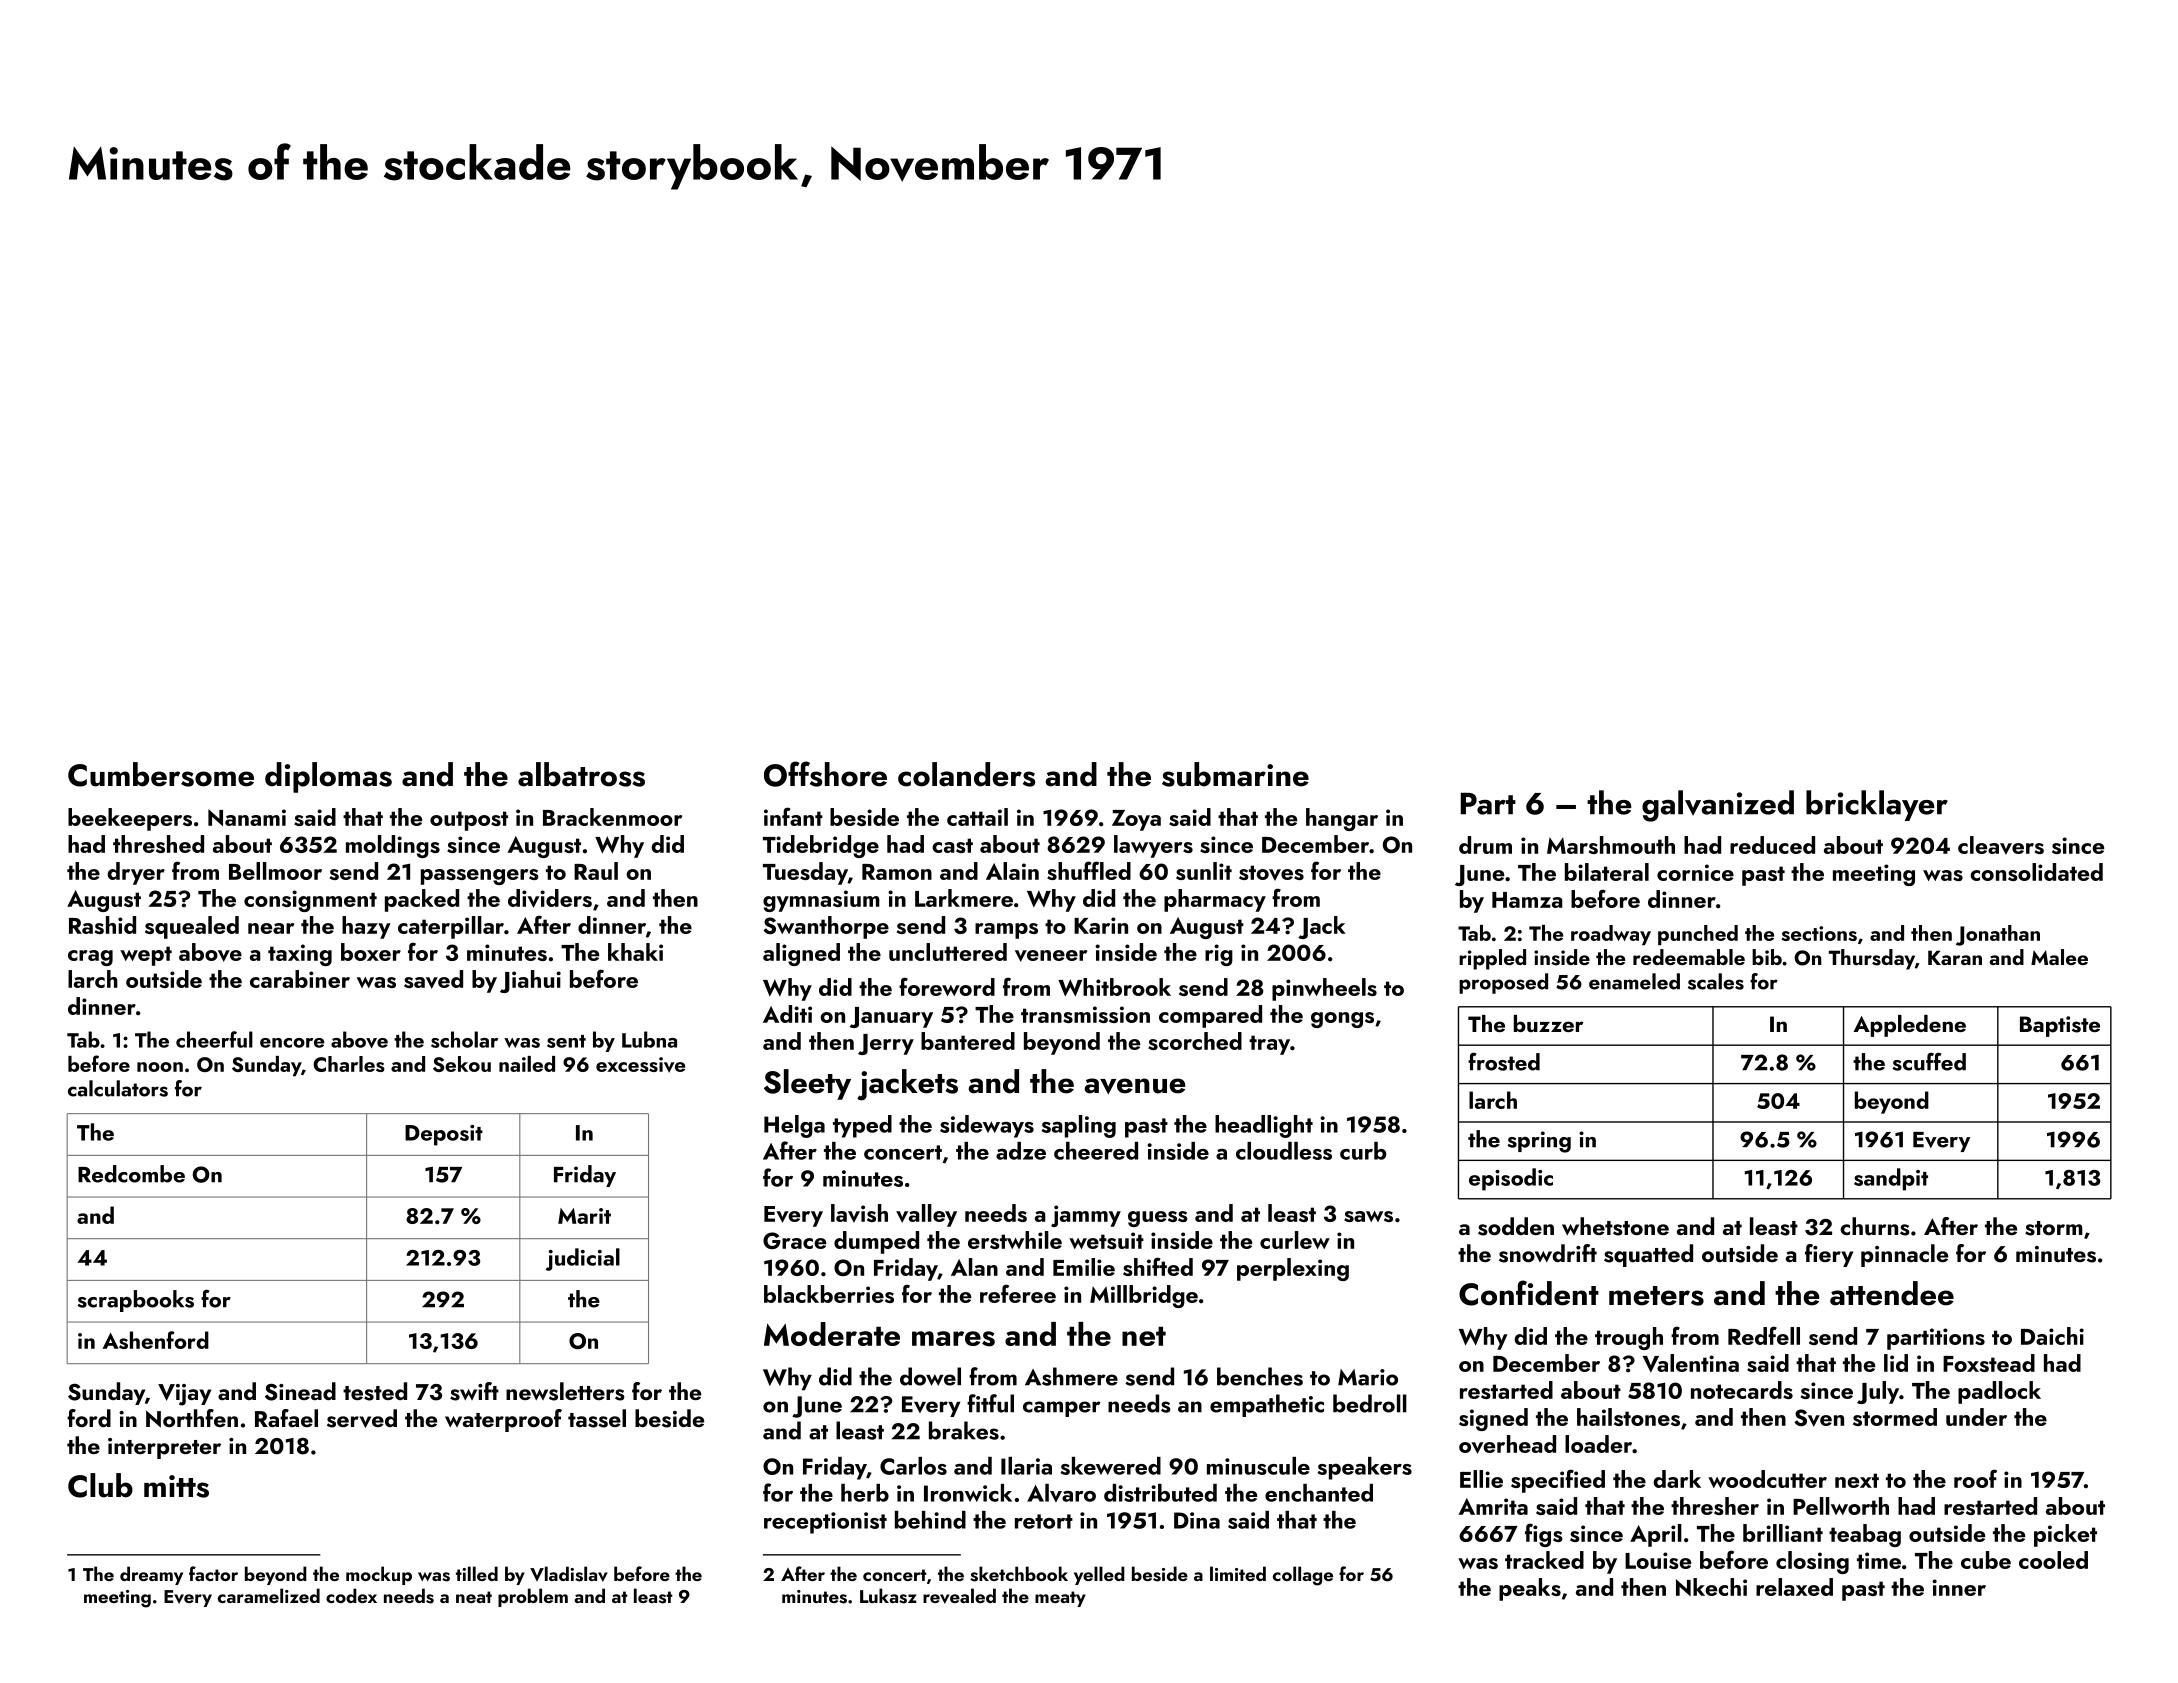 This screenshot has width=2178, height=1683. What do you see at coordinates (1772, 845) in the screenshot?
I see `reduced` at bounding box center [1772, 845].
